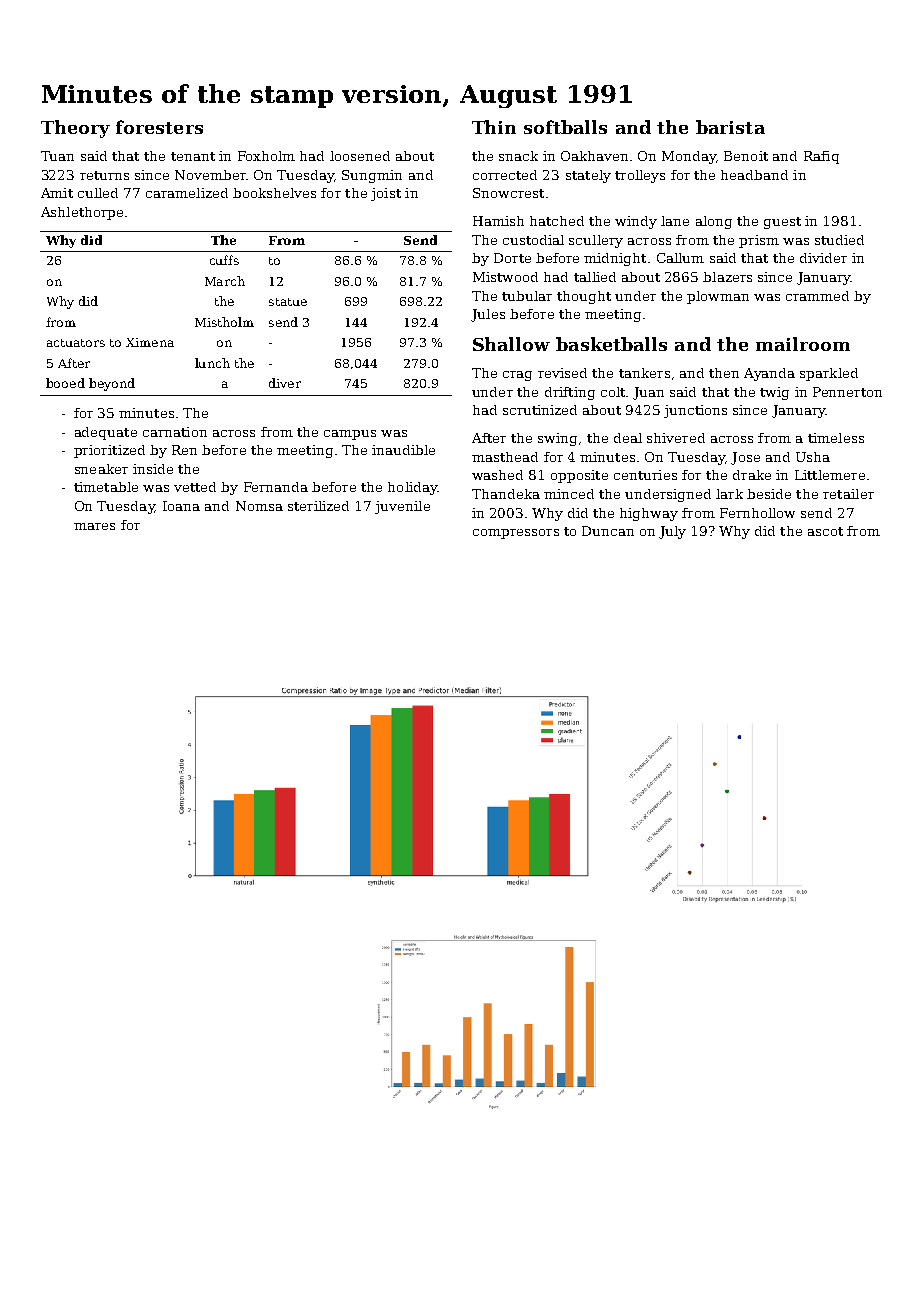  What do you see at coordinates (516, 534) in the document?
I see `compressors` at bounding box center [516, 534].
